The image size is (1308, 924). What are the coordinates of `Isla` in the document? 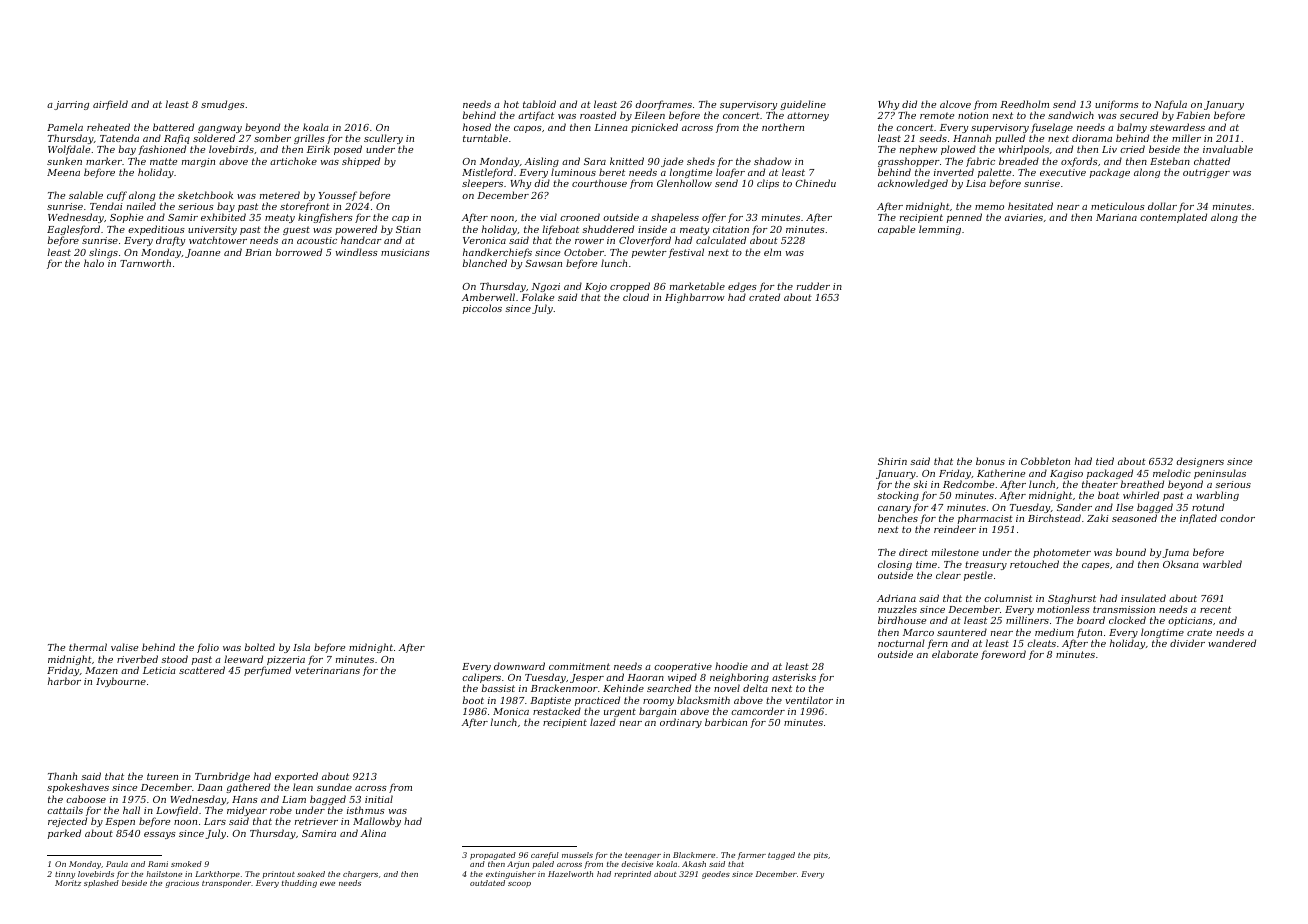 It's located at (301, 647).
